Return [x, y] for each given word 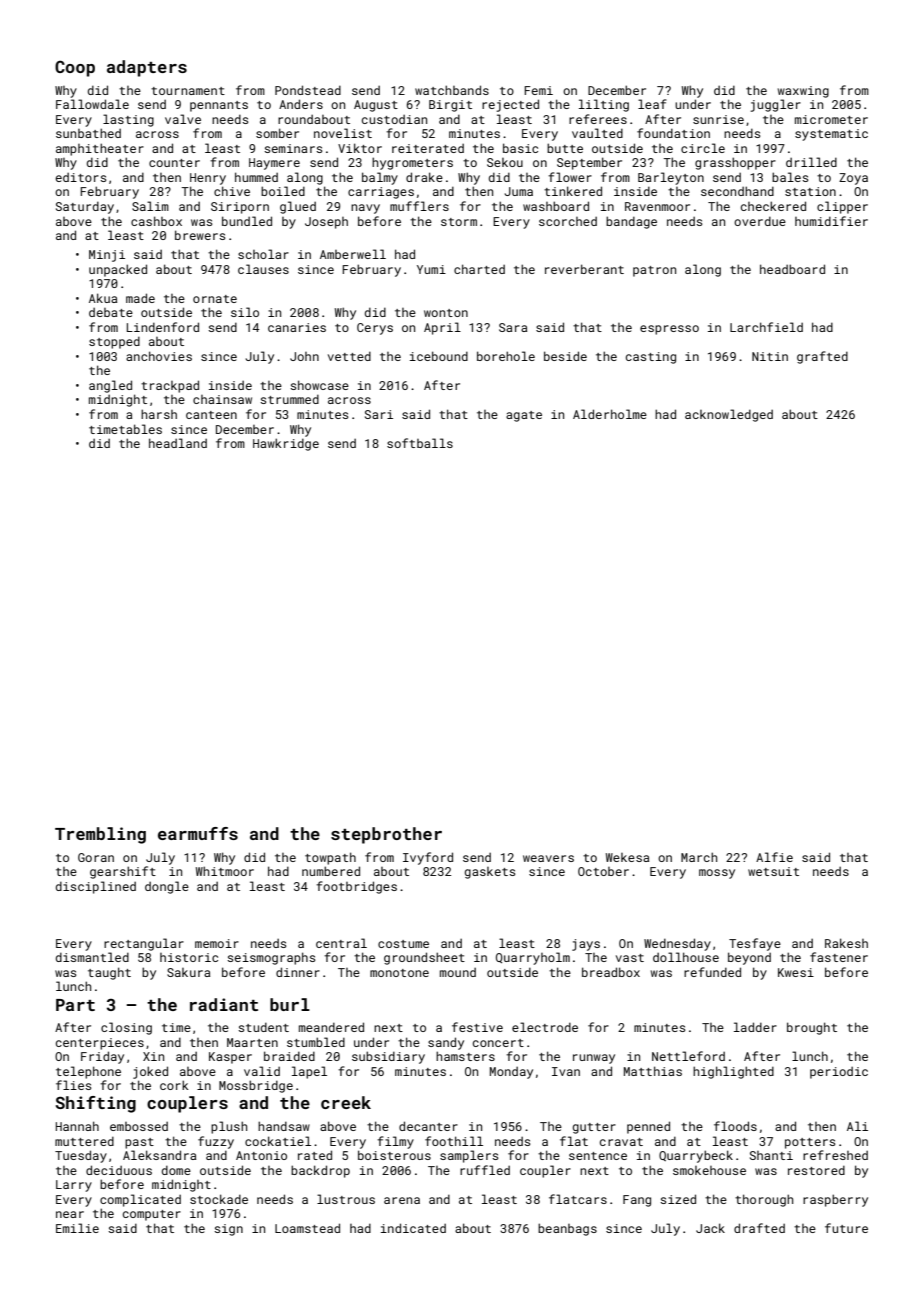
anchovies [159, 356]
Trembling [100, 835]
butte [565, 148]
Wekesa [627, 857]
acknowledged [729, 415]
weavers [548, 858]
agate [524, 416]
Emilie [77, 1228]
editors [80, 177]
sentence [598, 1156]
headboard [792, 269]
